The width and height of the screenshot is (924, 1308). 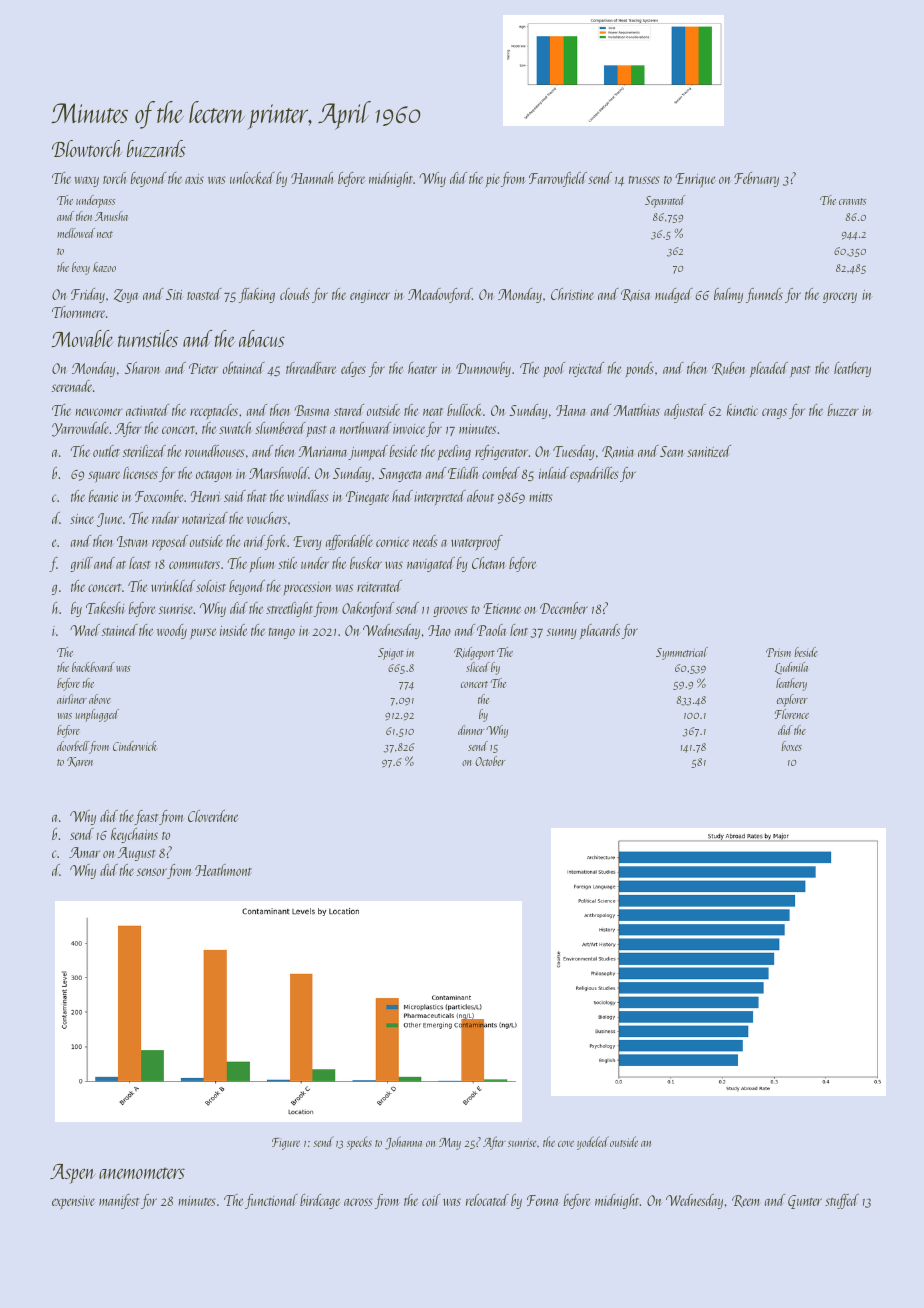 I want to click on buzzards, so click(x=156, y=148).
